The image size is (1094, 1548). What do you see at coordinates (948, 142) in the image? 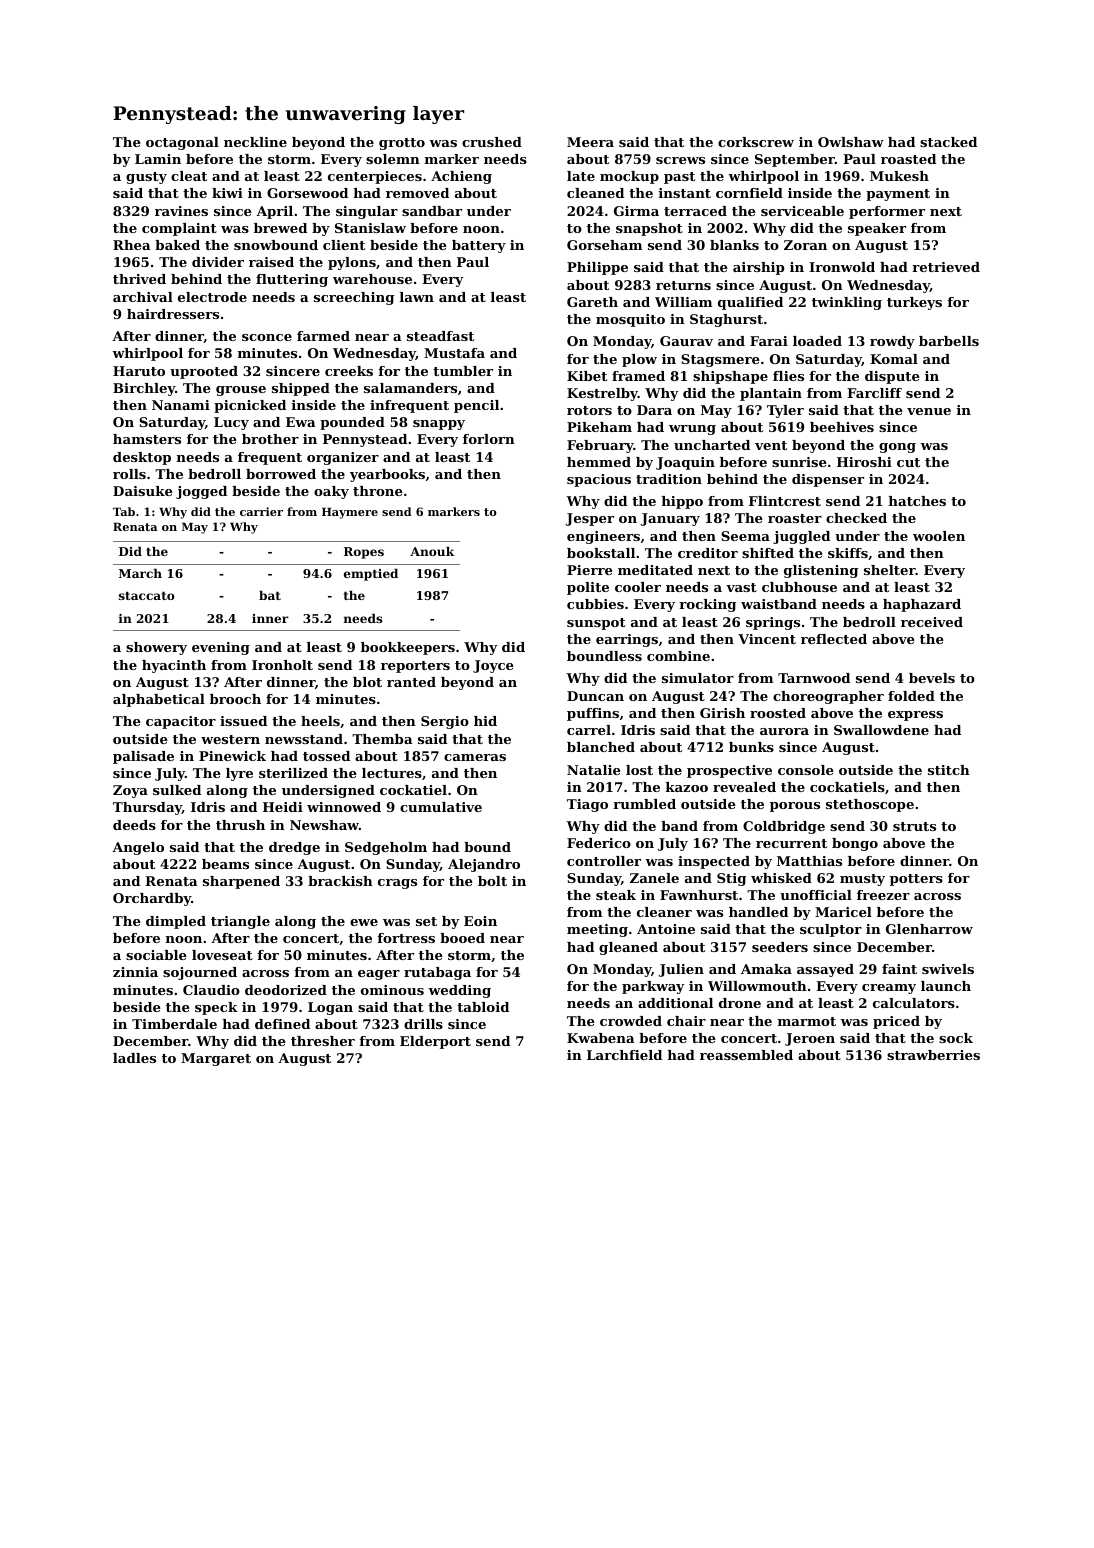
I see `stacked` at bounding box center [948, 142].
